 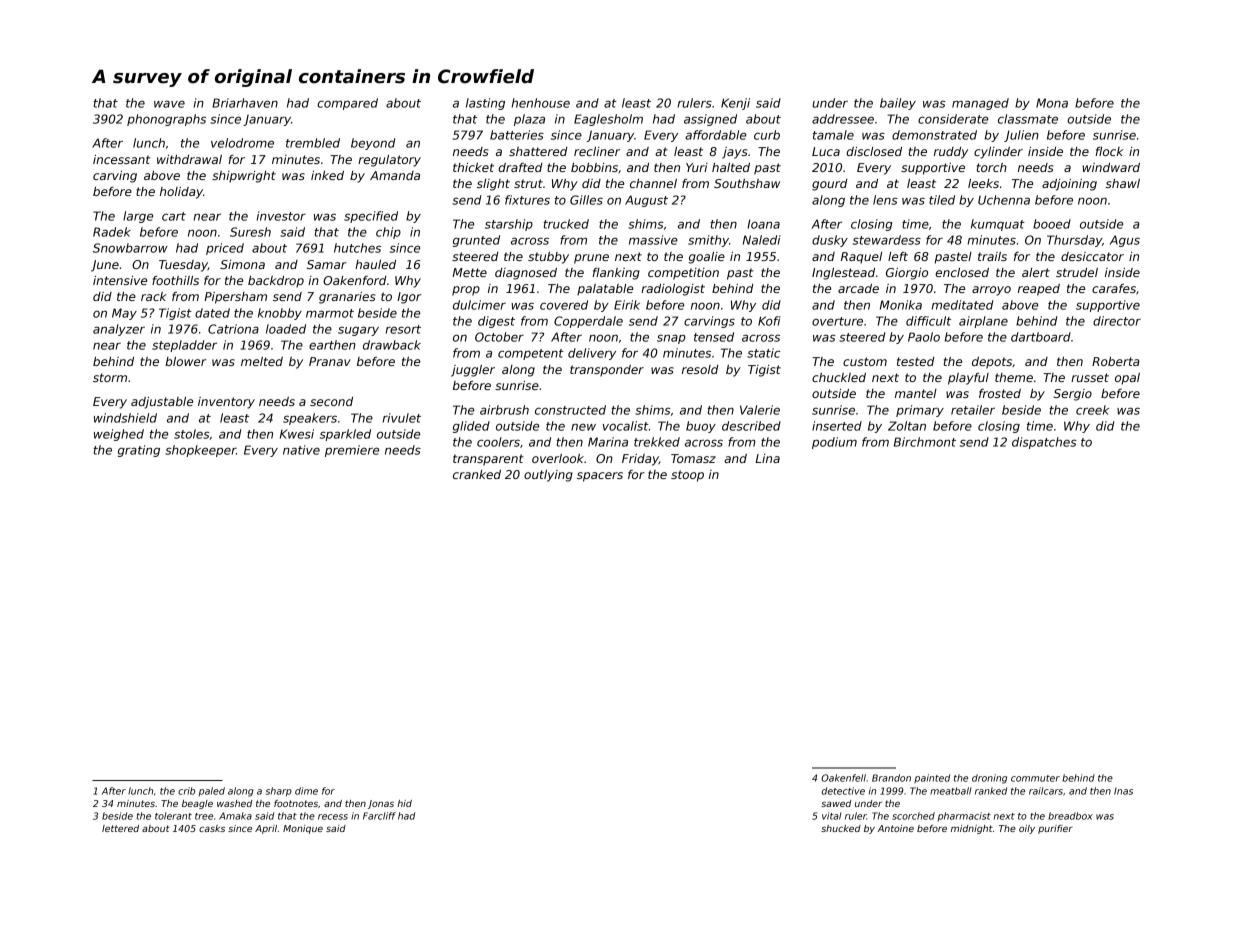 I want to click on stoop, so click(x=687, y=476).
